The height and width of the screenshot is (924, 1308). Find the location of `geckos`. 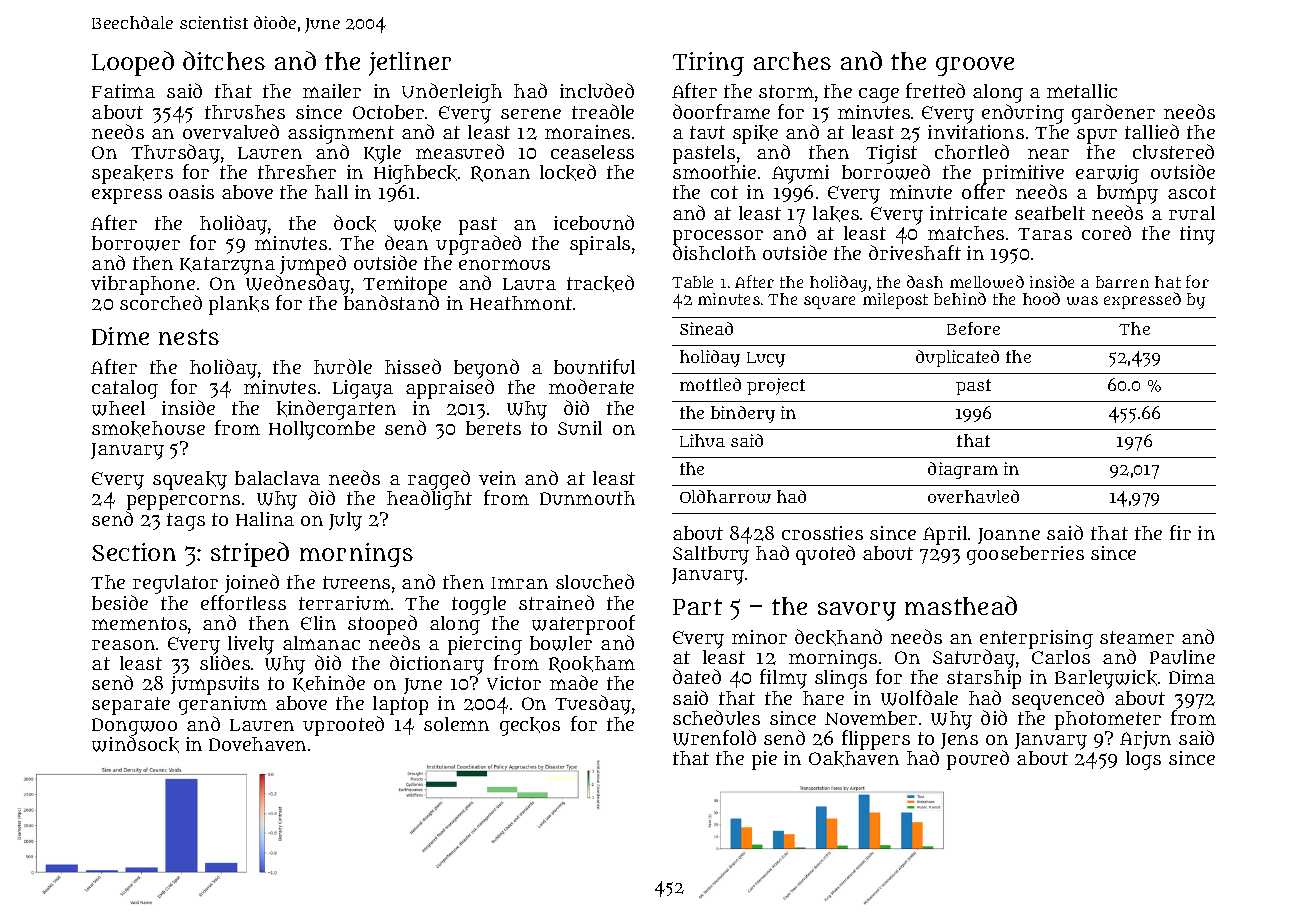

geckos is located at coordinates (530, 726).
